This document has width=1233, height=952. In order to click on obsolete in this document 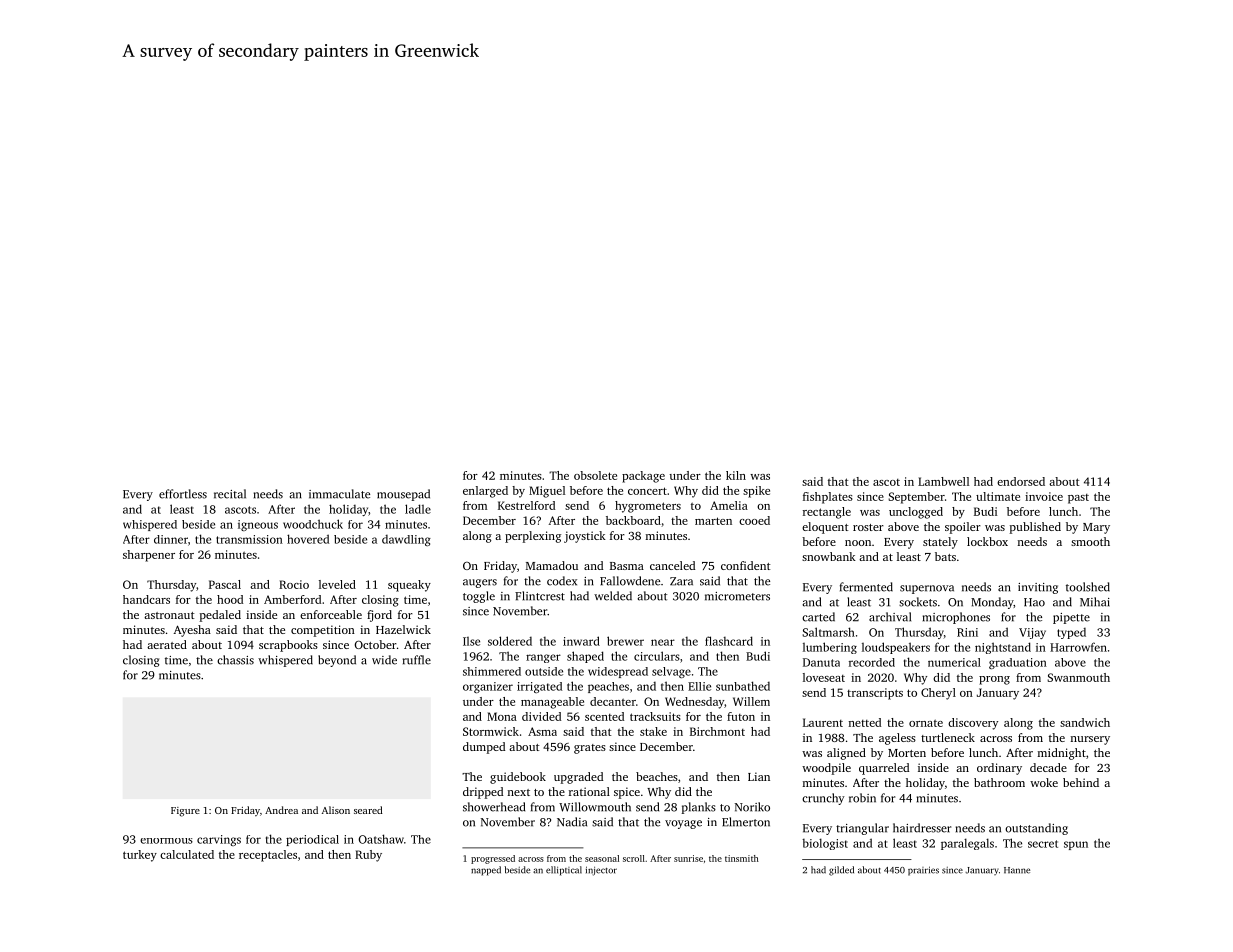, I will do `click(595, 475)`.
